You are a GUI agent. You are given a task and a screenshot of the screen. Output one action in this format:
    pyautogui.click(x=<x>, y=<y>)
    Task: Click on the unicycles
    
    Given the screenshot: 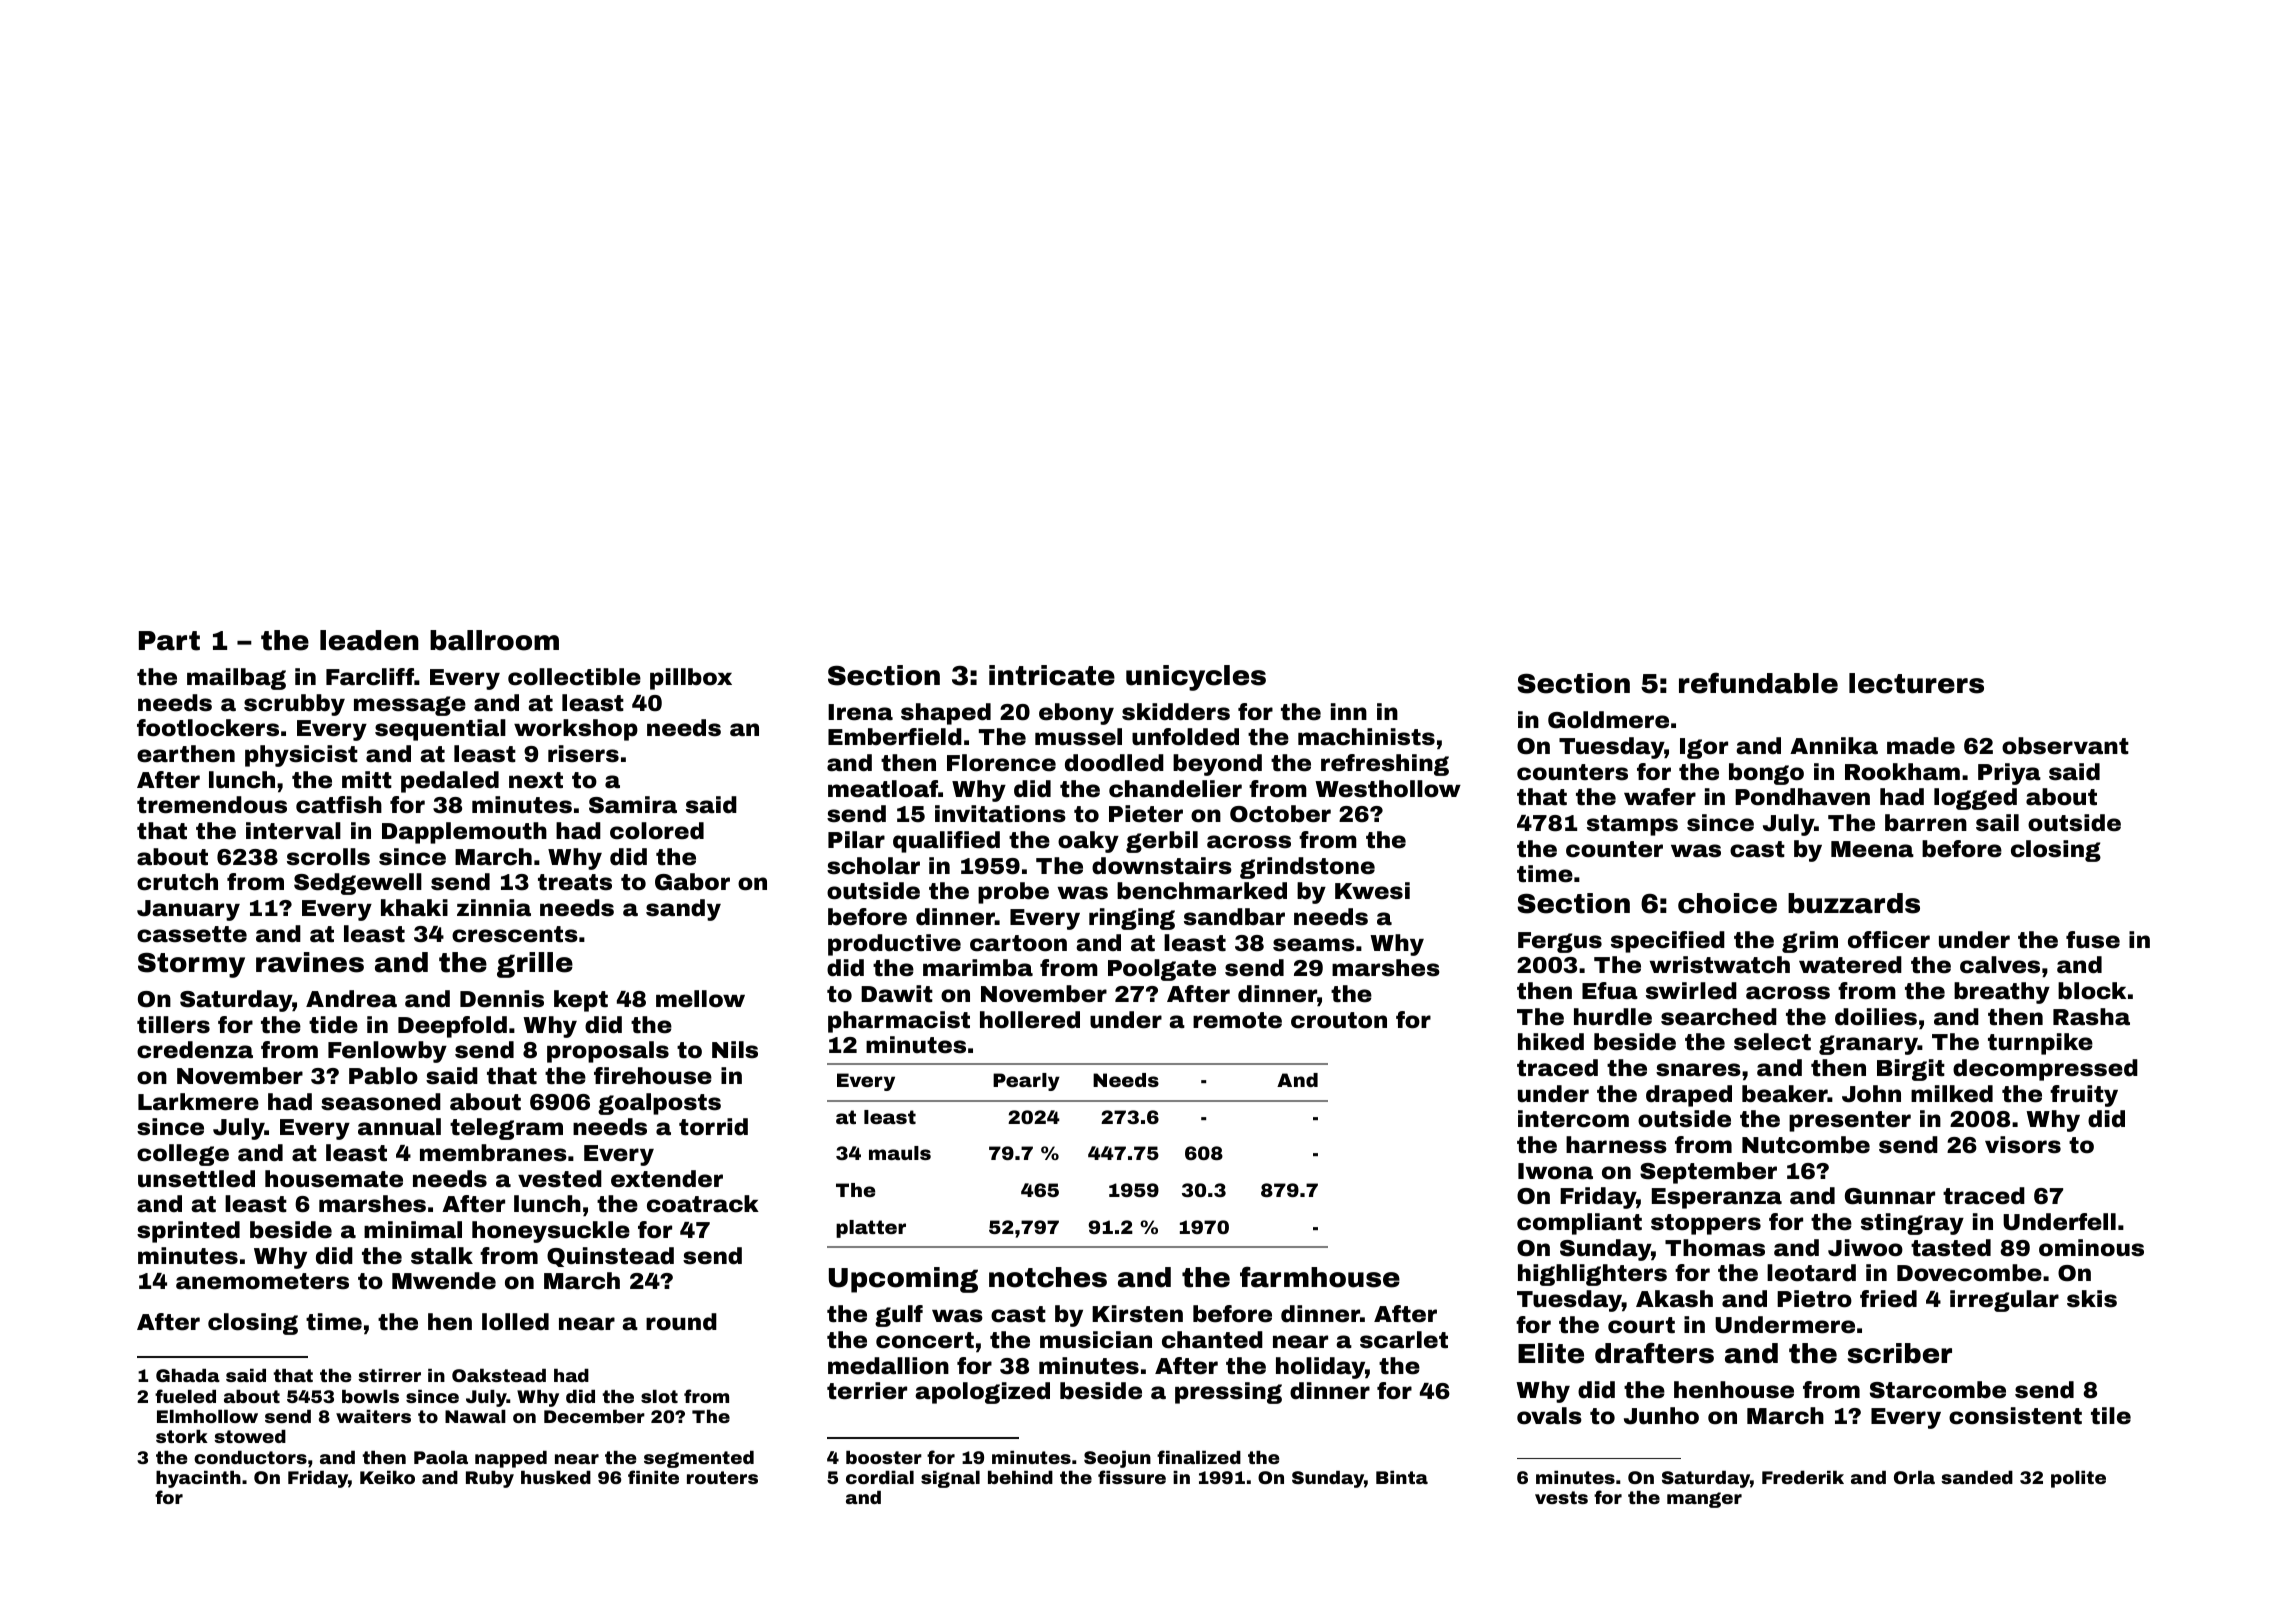 What is the action you would take?
    pyautogui.click(x=1196, y=678)
